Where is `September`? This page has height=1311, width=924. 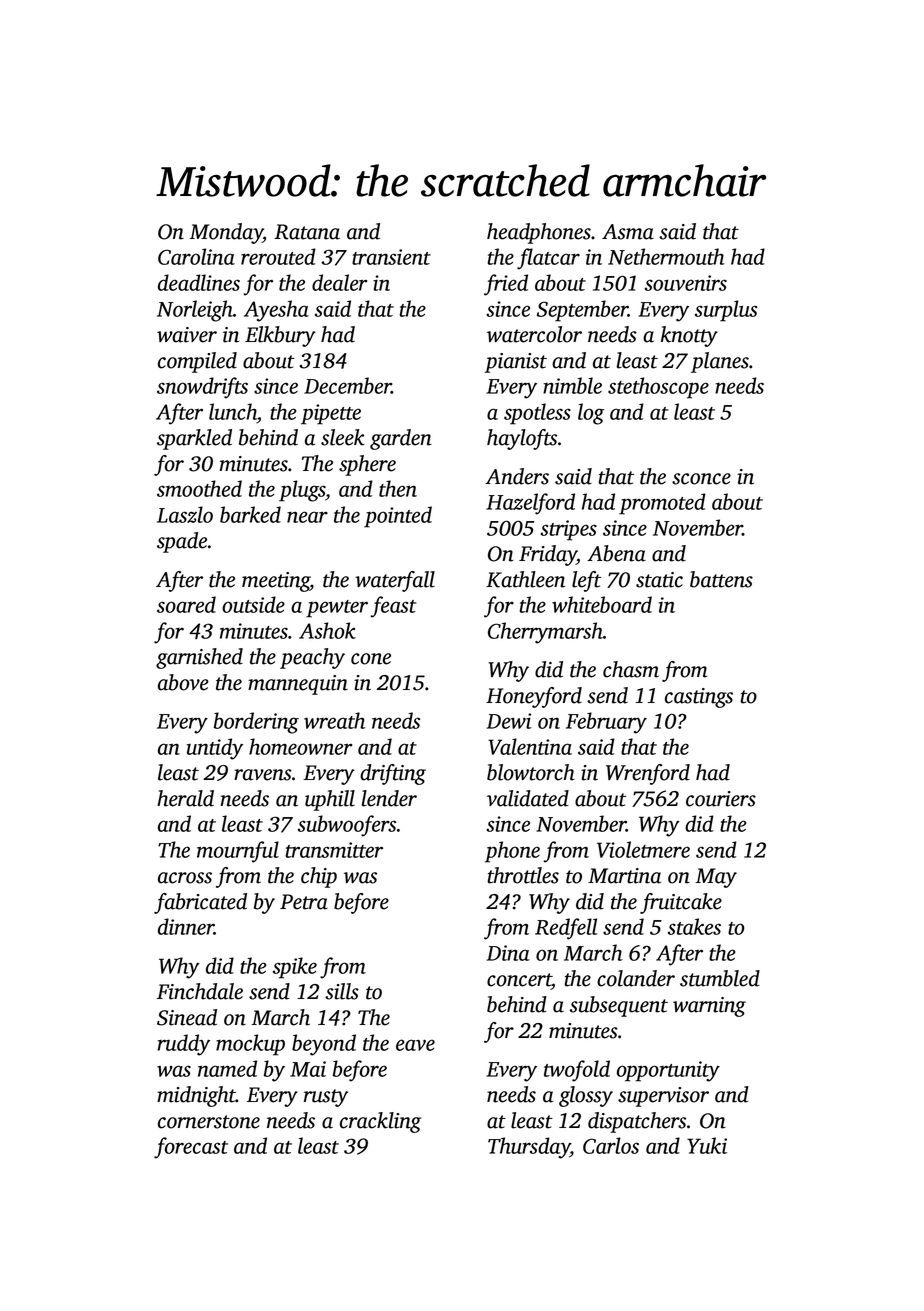 September is located at coordinates (582, 311).
